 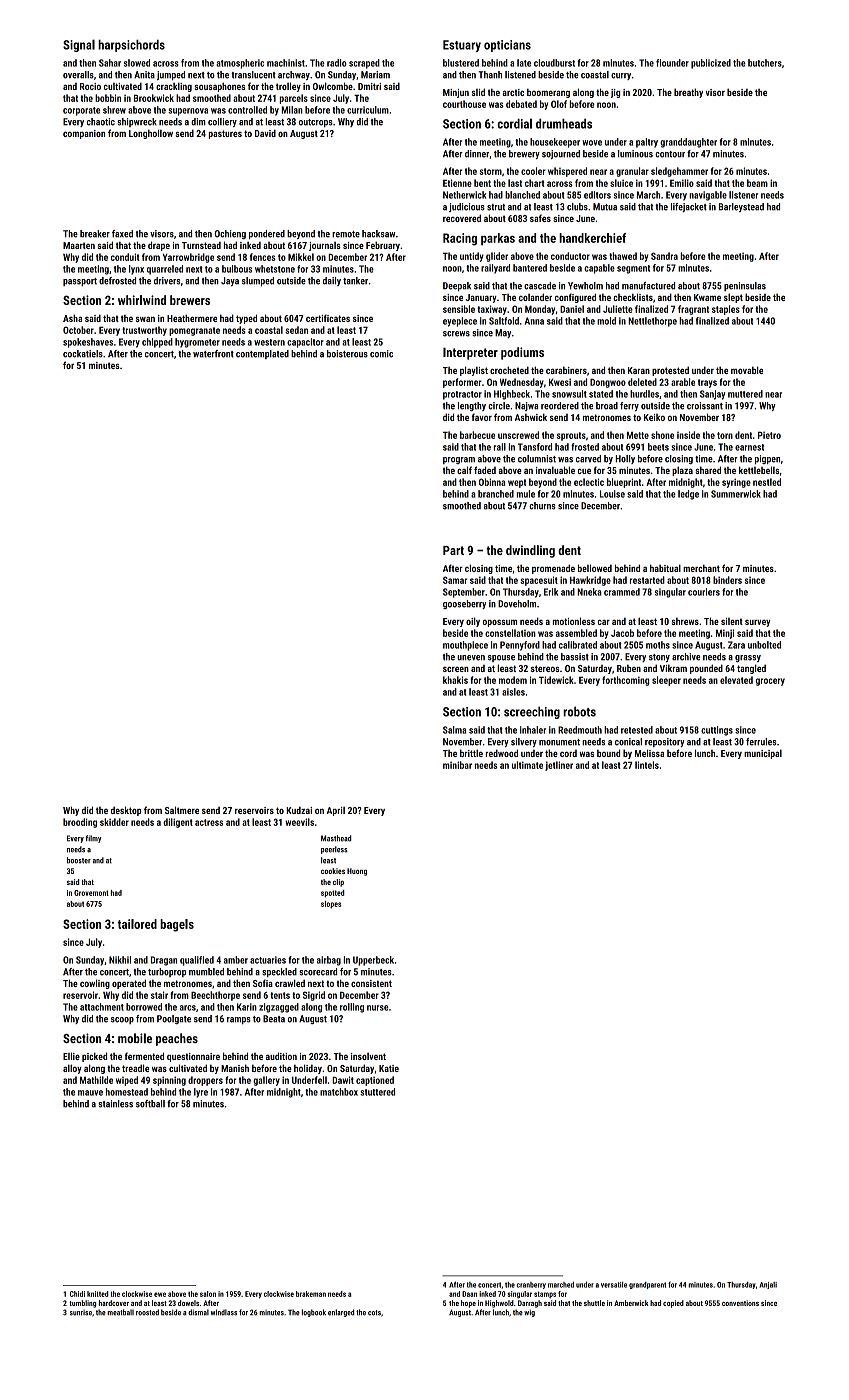 What do you see at coordinates (482, 183) in the screenshot?
I see `bent` at bounding box center [482, 183].
